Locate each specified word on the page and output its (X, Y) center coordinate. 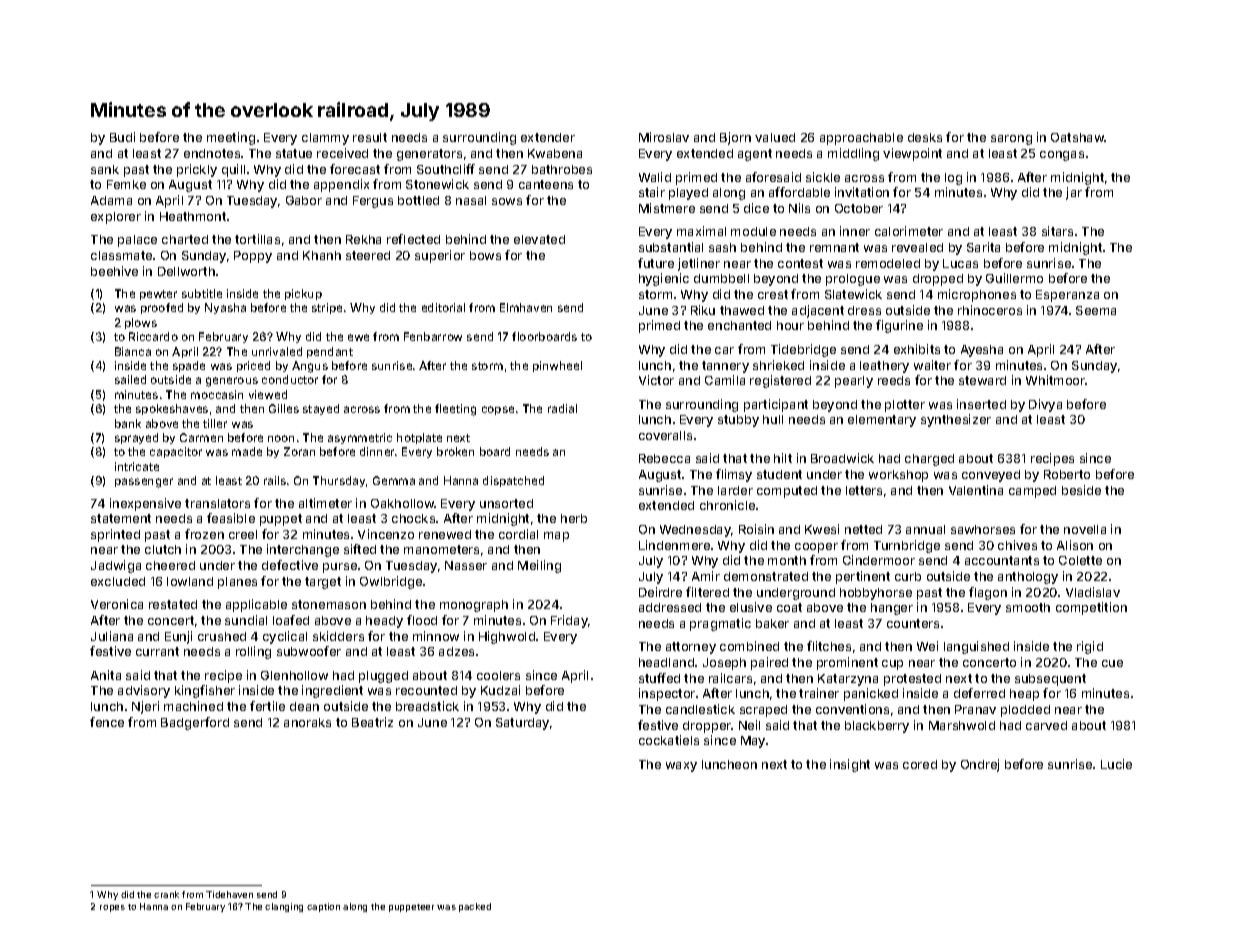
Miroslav (664, 137)
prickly (197, 170)
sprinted (115, 535)
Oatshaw (1078, 137)
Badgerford (195, 723)
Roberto (1067, 474)
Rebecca (664, 458)
